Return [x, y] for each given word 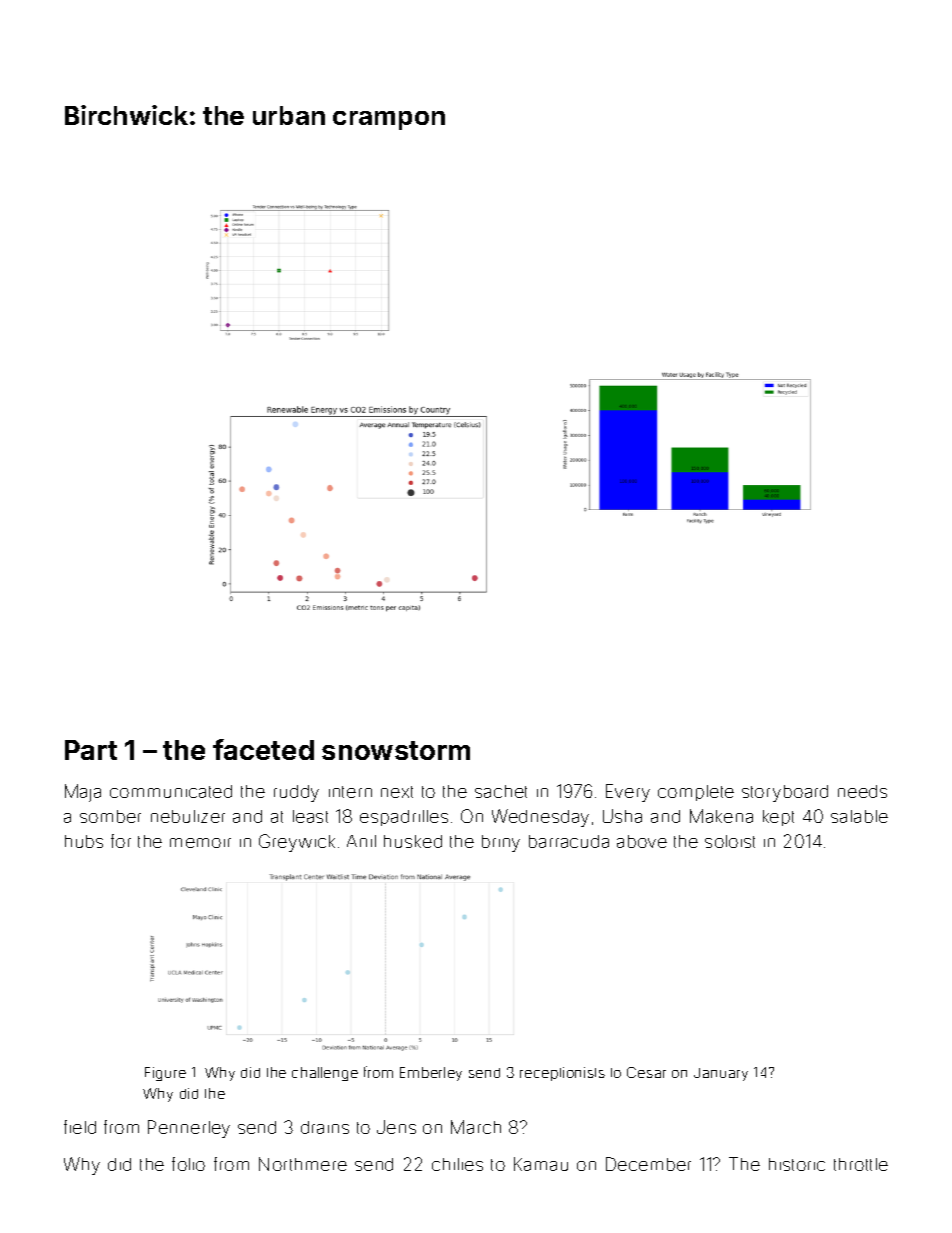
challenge [325, 1074]
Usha [622, 816]
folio [188, 1164]
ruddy [296, 793]
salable [859, 816]
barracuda [569, 841]
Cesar [646, 1072]
